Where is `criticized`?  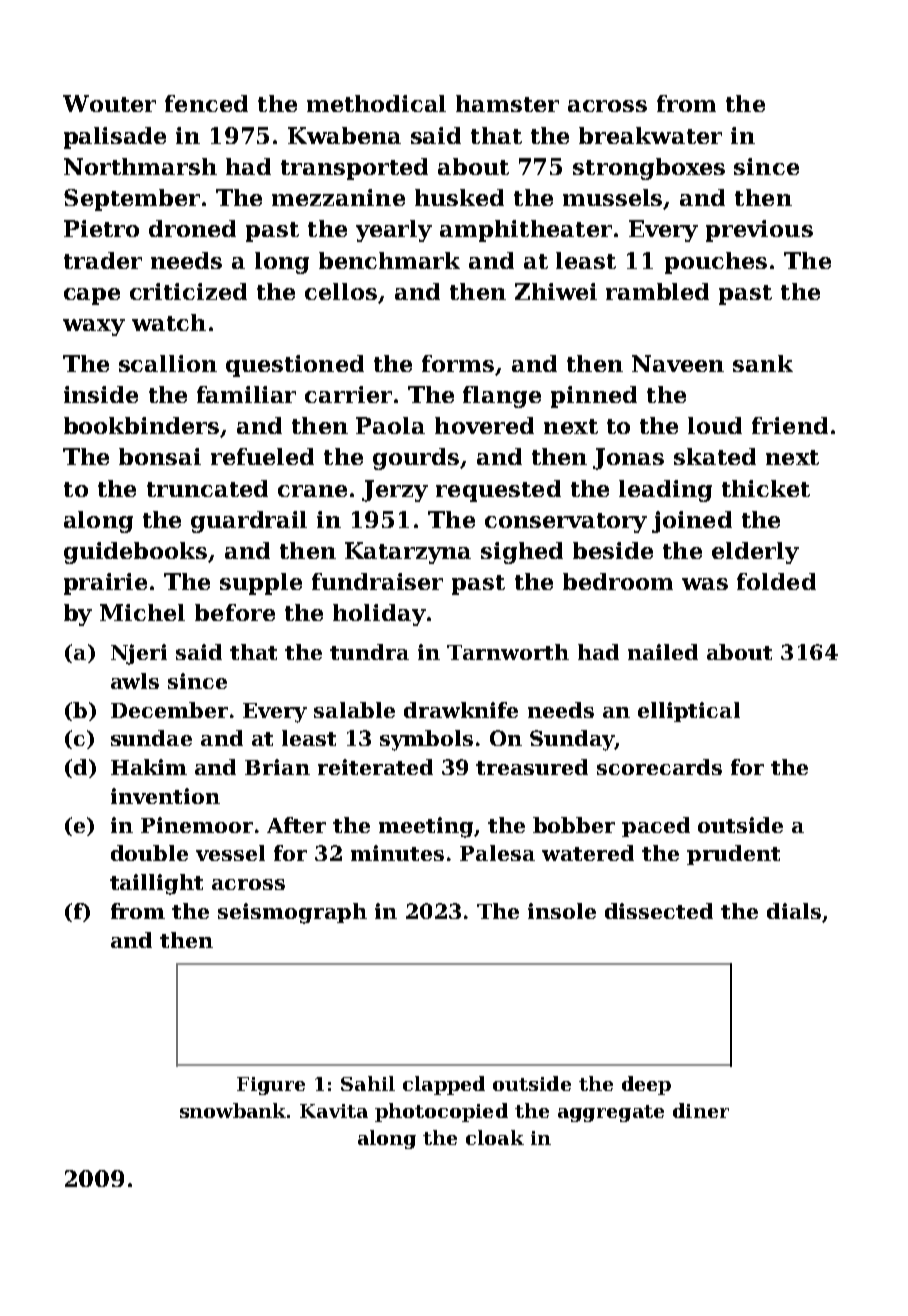
criticized is located at coordinates (188, 291).
